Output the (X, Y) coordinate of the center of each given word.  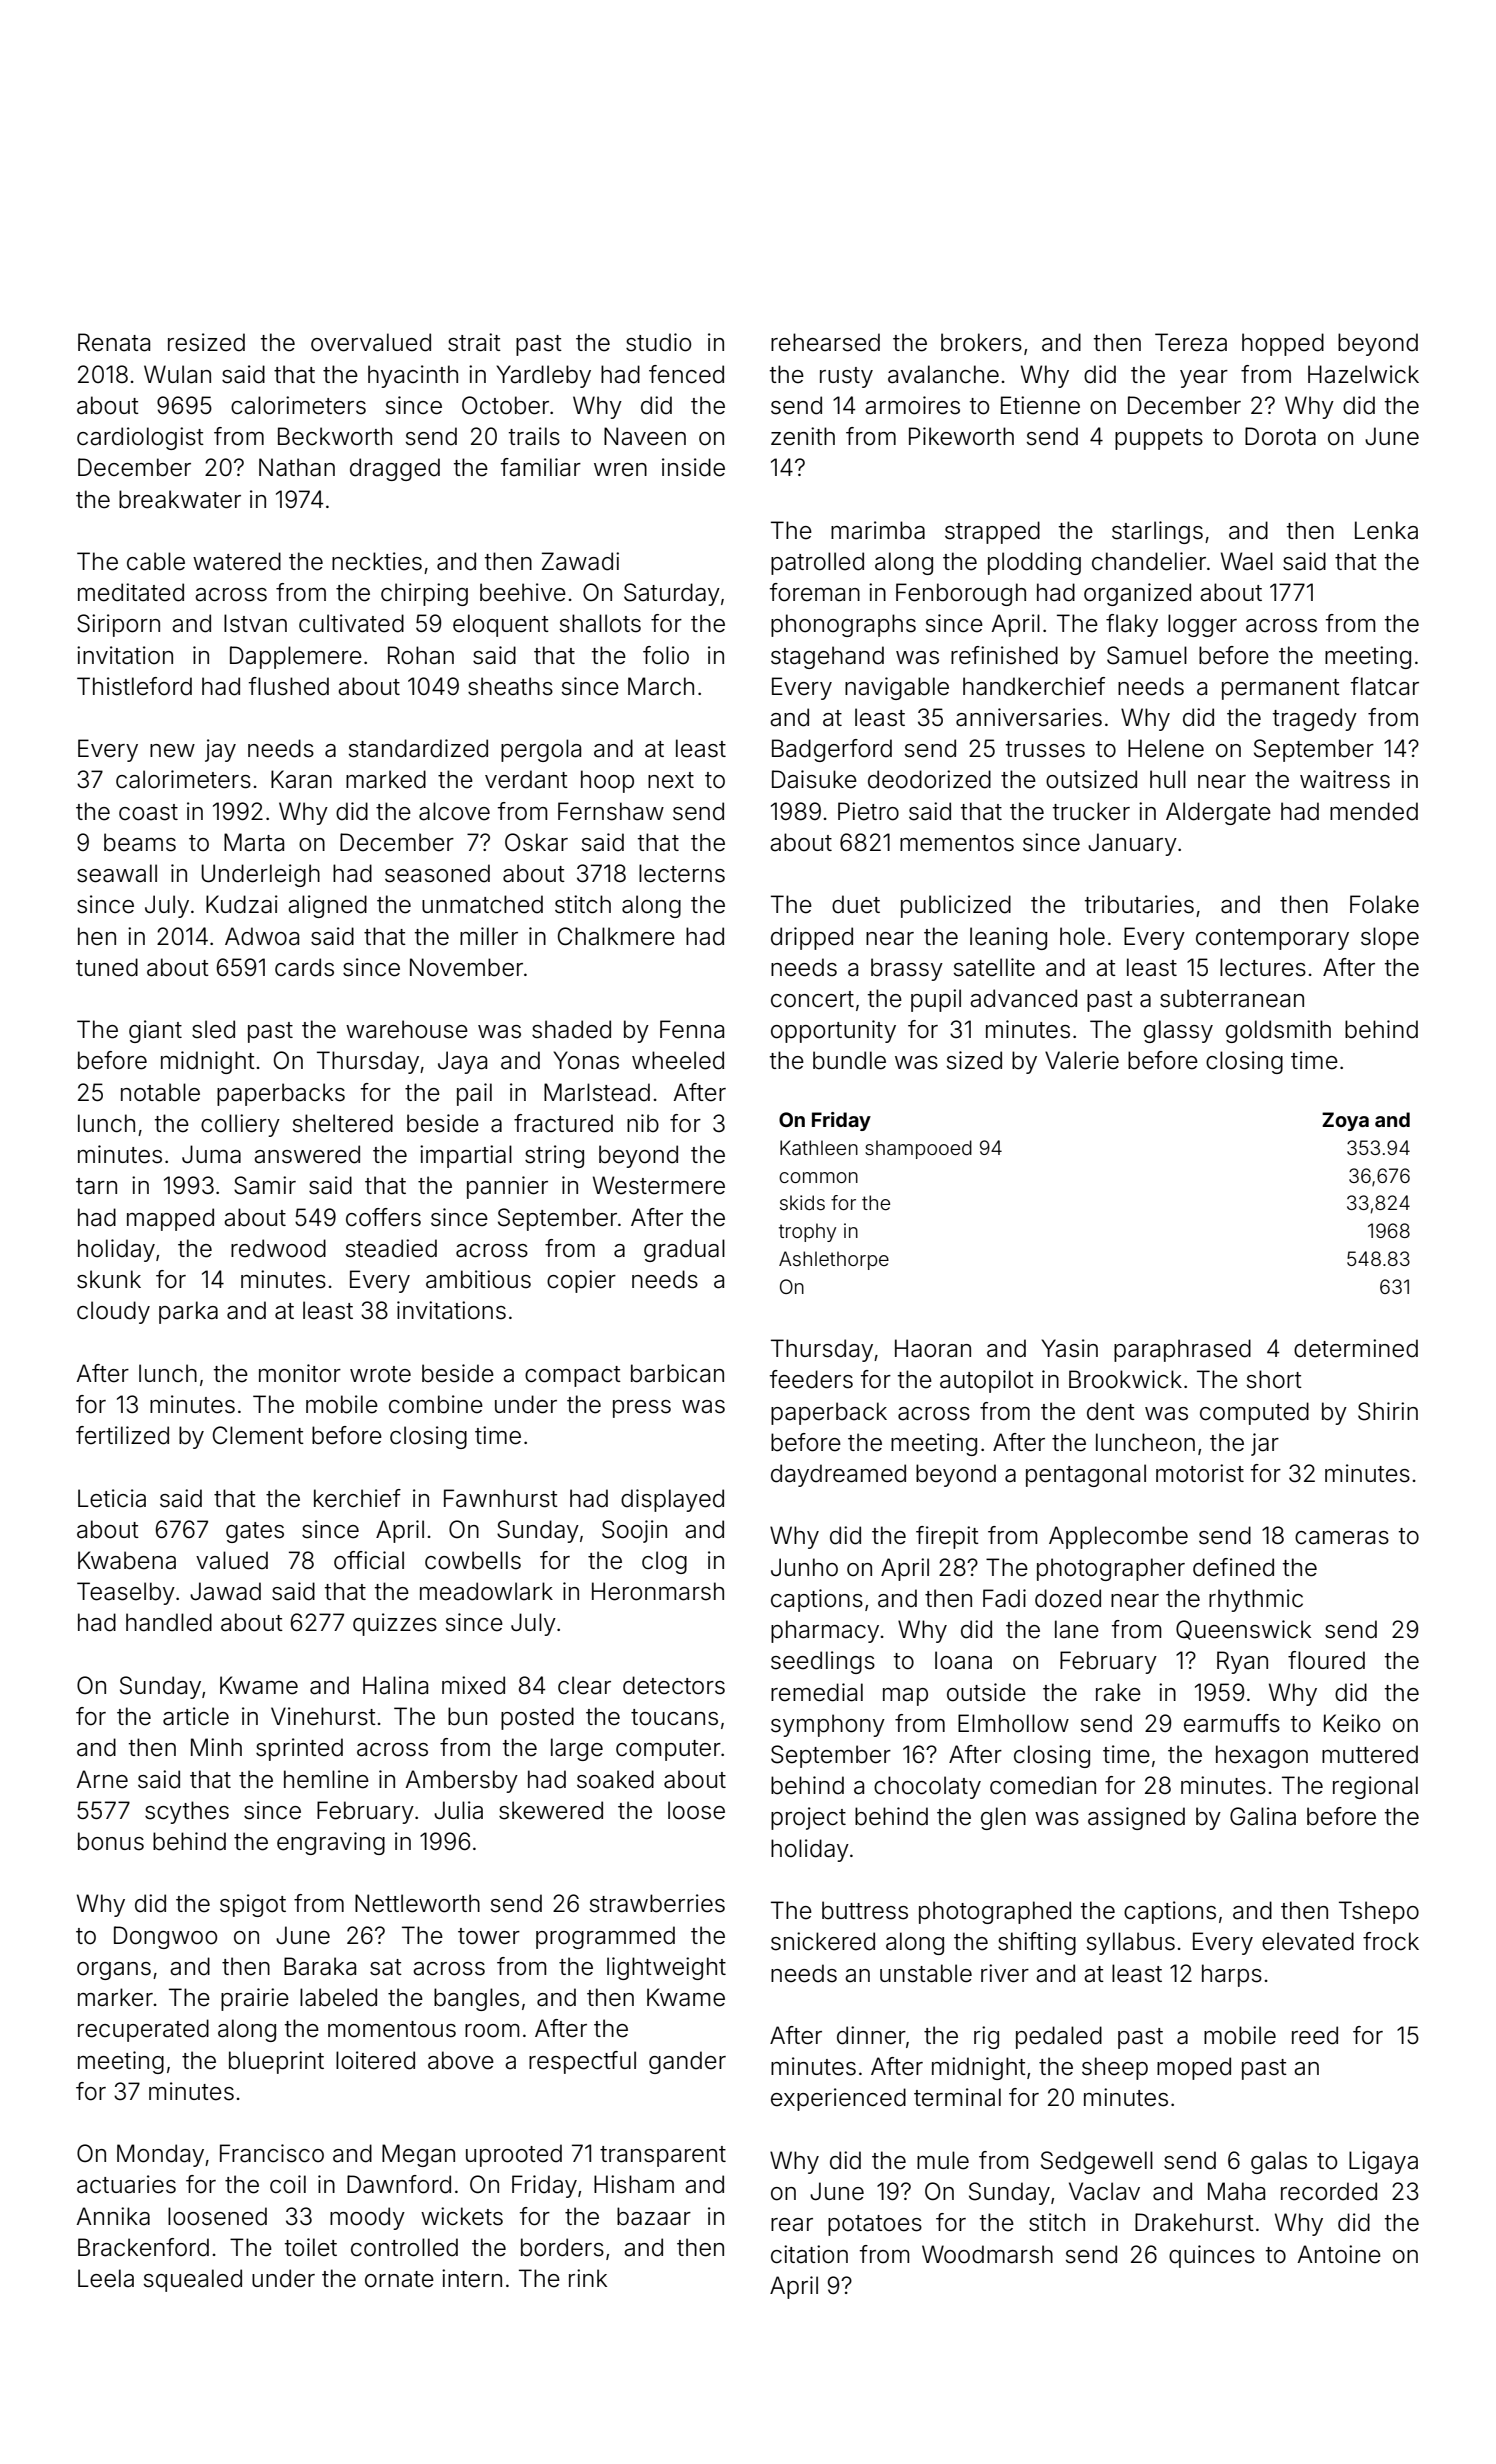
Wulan (177, 374)
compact (573, 1376)
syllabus (1131, 1943)
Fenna (692, 1029)
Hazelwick (1363, 374)
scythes (187, 1812)
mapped (170, 1219)
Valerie (1082, 1060)
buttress (865, 1910)
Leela (106, 2278)
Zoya (1345, 1121)
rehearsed (825, 342)
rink (588, 2278)
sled (213, 1029)
